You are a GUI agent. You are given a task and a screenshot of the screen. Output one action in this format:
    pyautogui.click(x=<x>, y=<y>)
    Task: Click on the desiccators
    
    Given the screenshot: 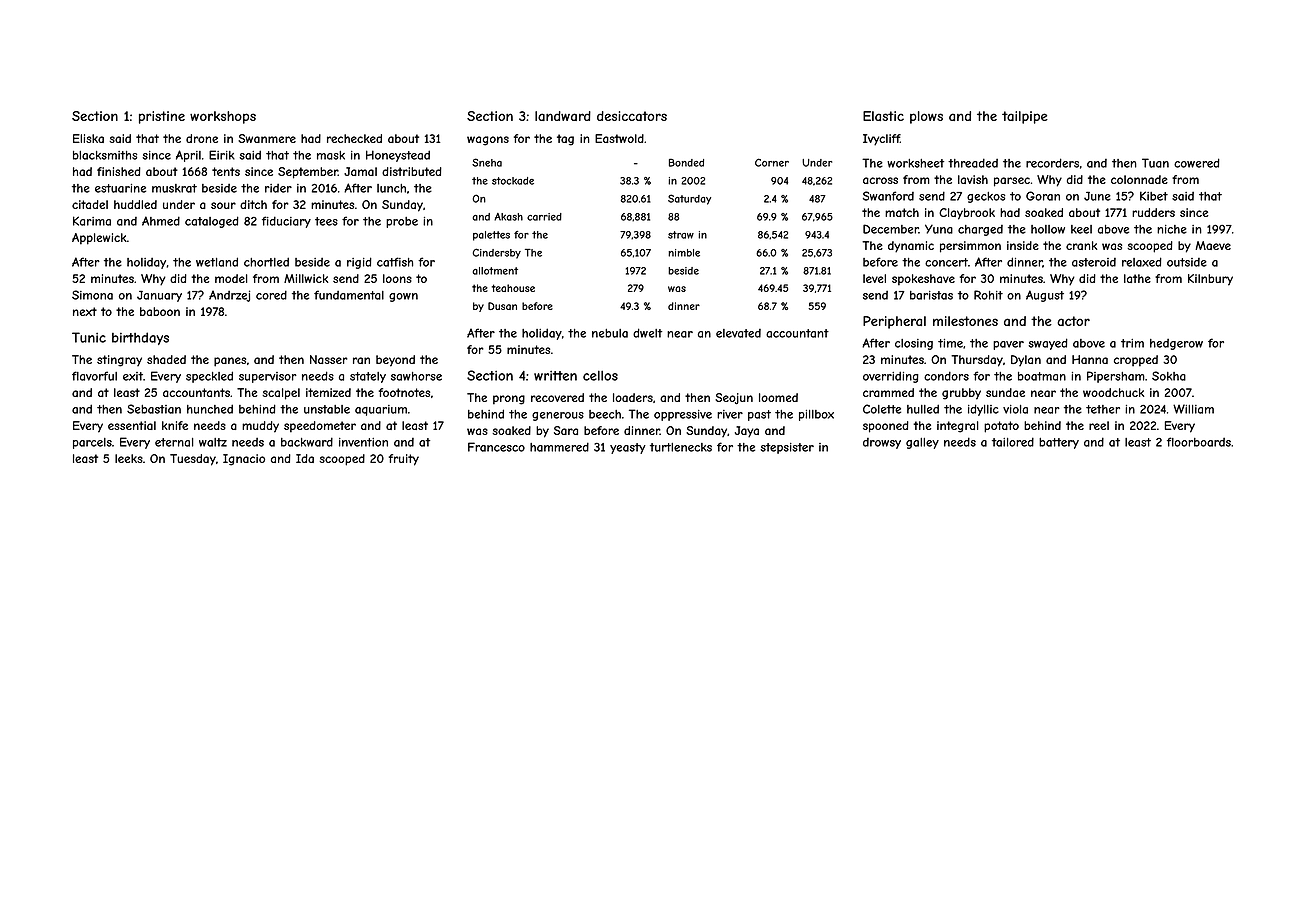 What is the action you would take?
    pyautogui.click(x=632, y=116)
